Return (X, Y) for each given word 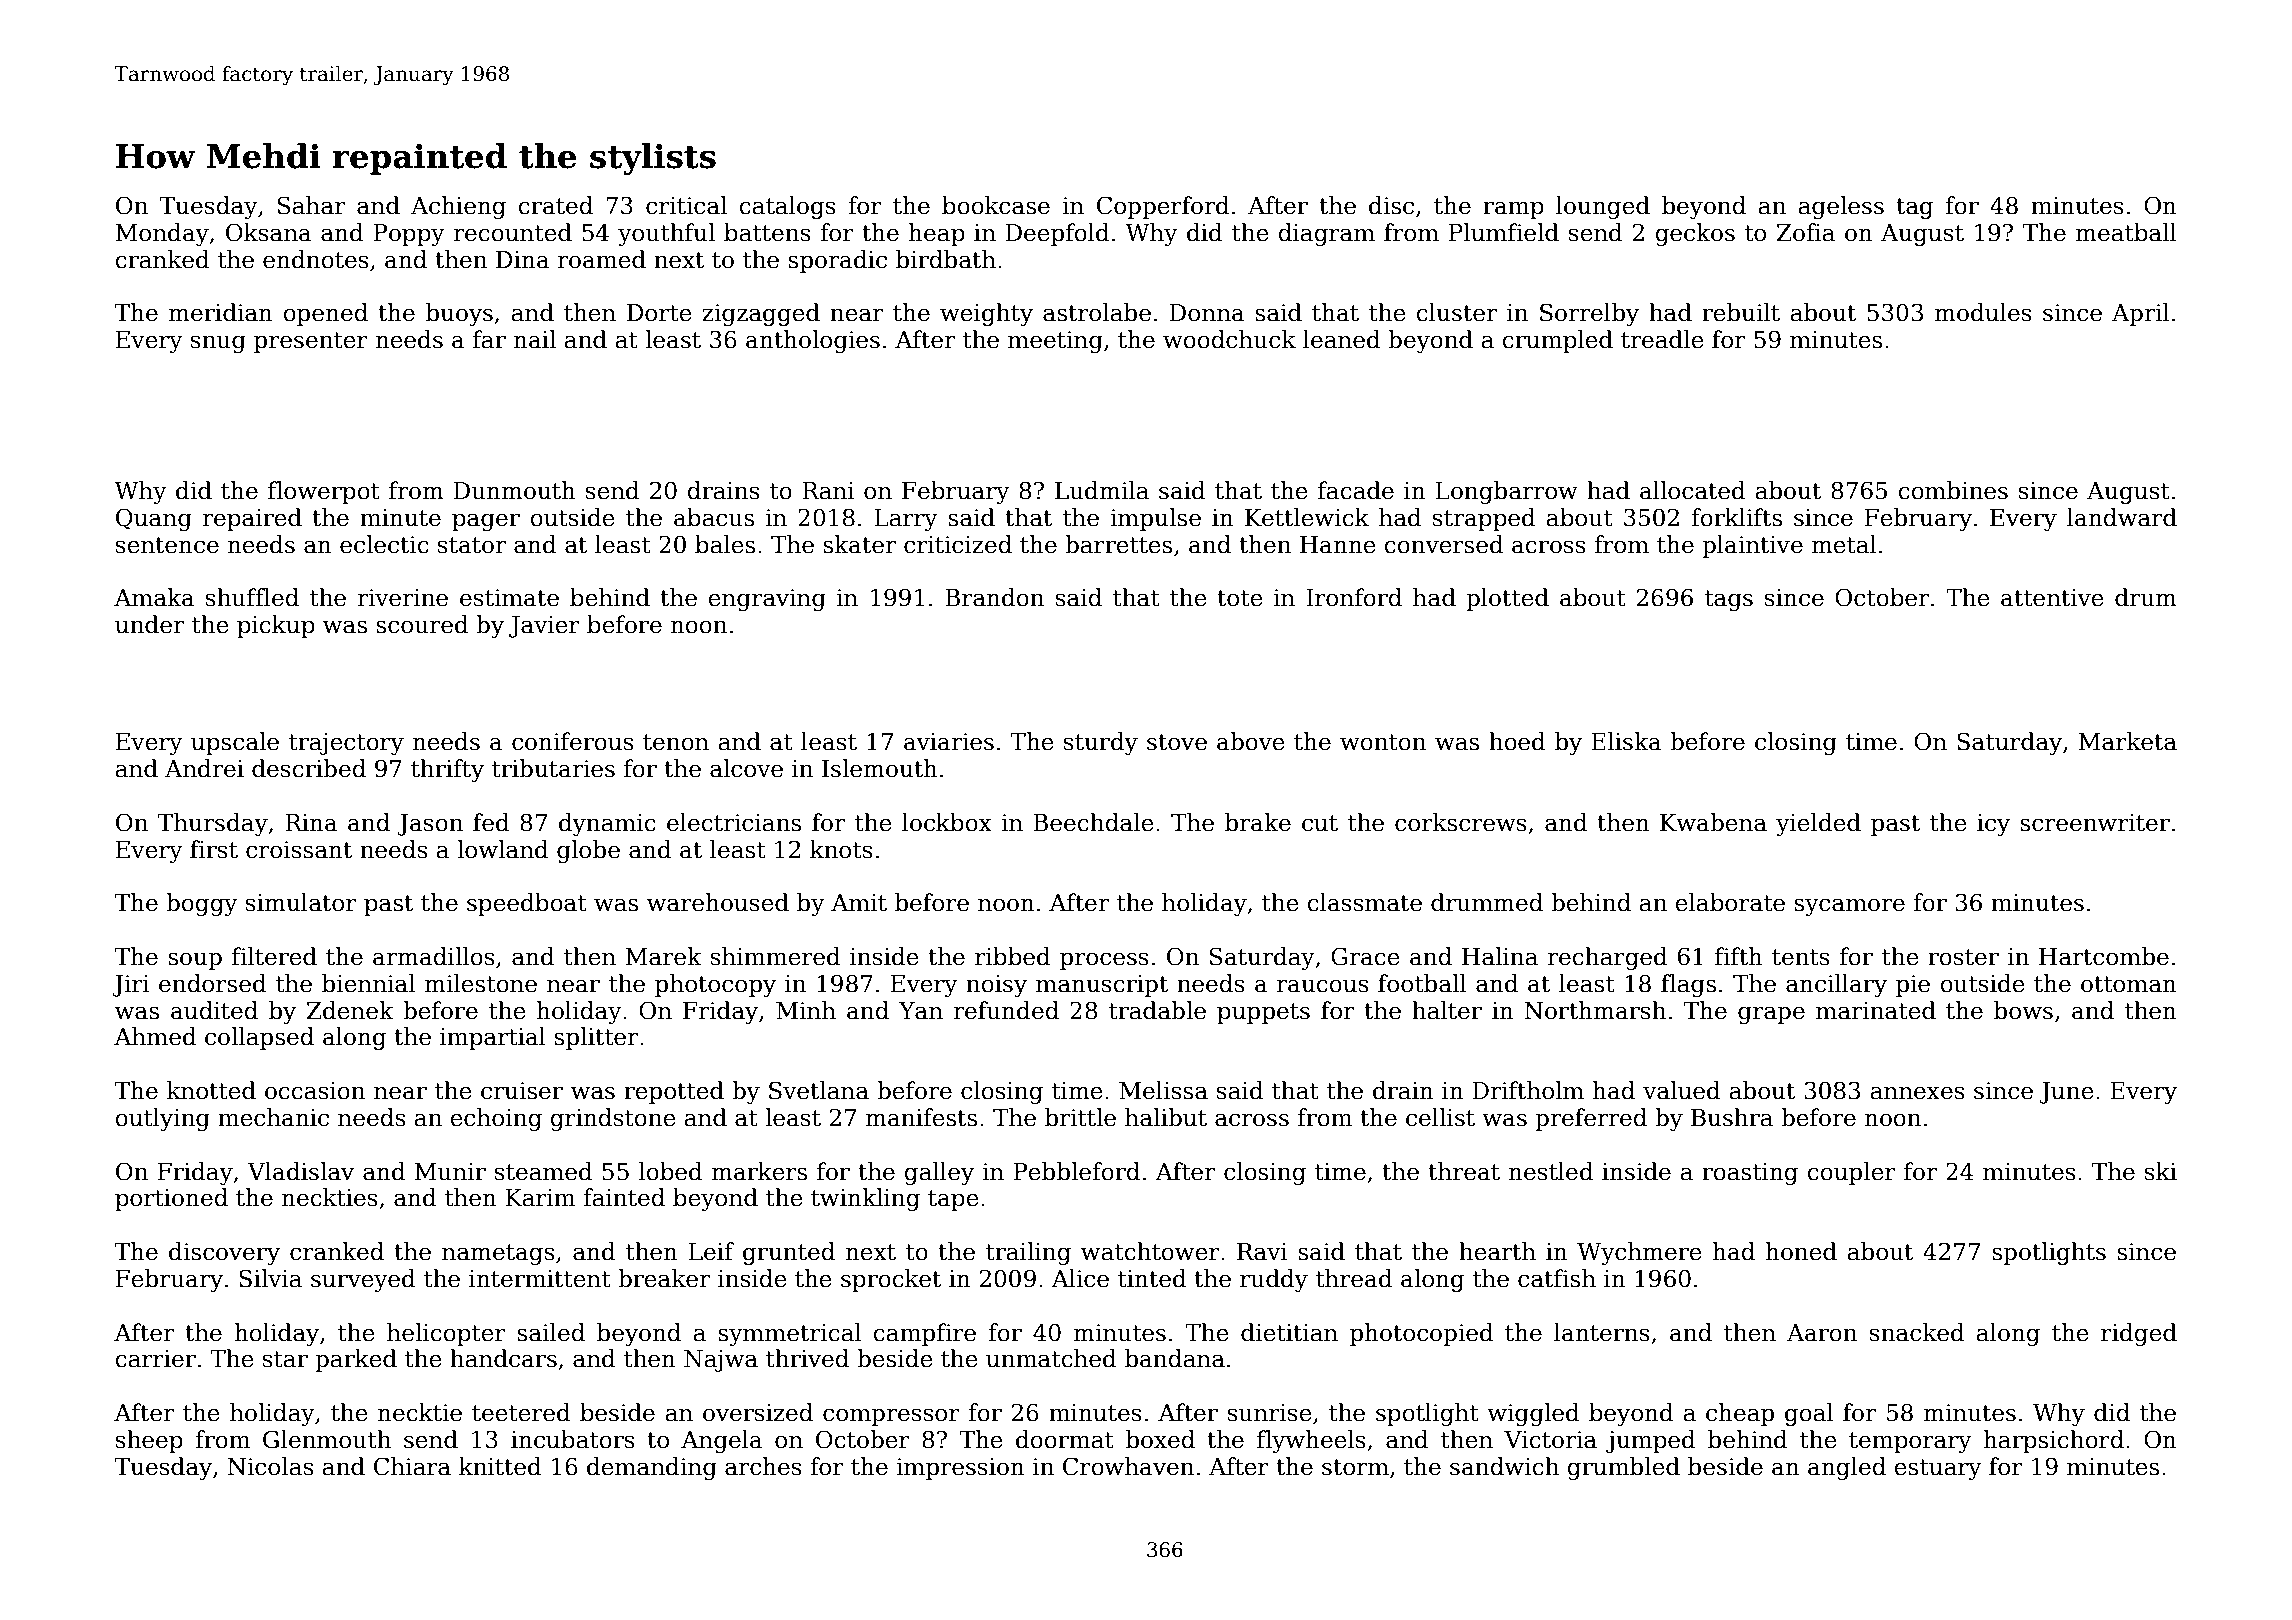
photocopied (1421, 1334)
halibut (1166, 1117)
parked (356, 1360)
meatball (2126, 232)
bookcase (996, 205)
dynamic (607, 824)
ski (2161, 1171)
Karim (540, 1198)
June (2066, 1093)
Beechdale (1093, 822)
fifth (1739, 956)
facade (1356, 490)
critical (686, 205)
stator (472, 545)
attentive (2052, 598)
